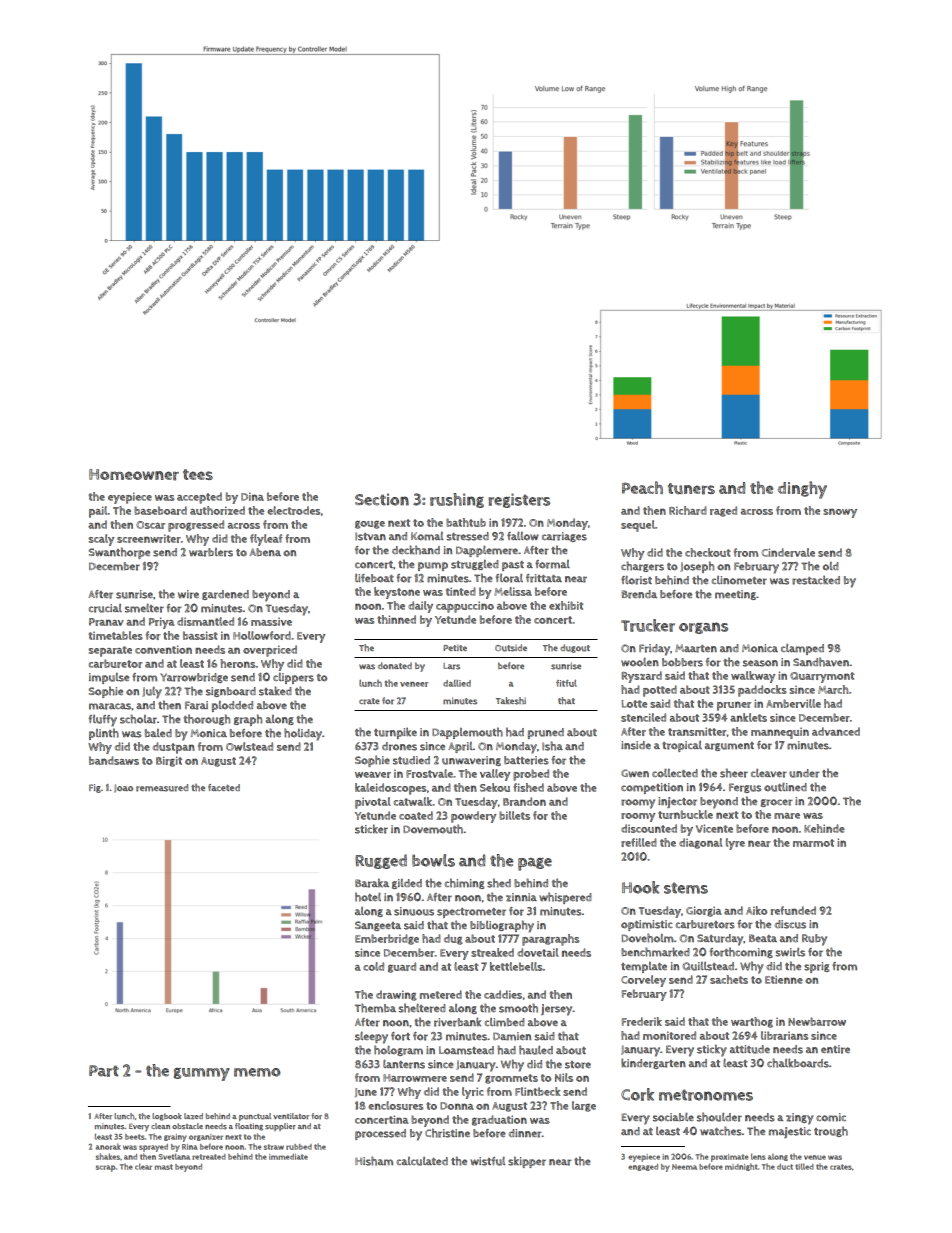 The image size is (952, 1233). What do you see at coordinates (368, 897) in the image?
I see `hotel` at bounding box center [368, 897].
